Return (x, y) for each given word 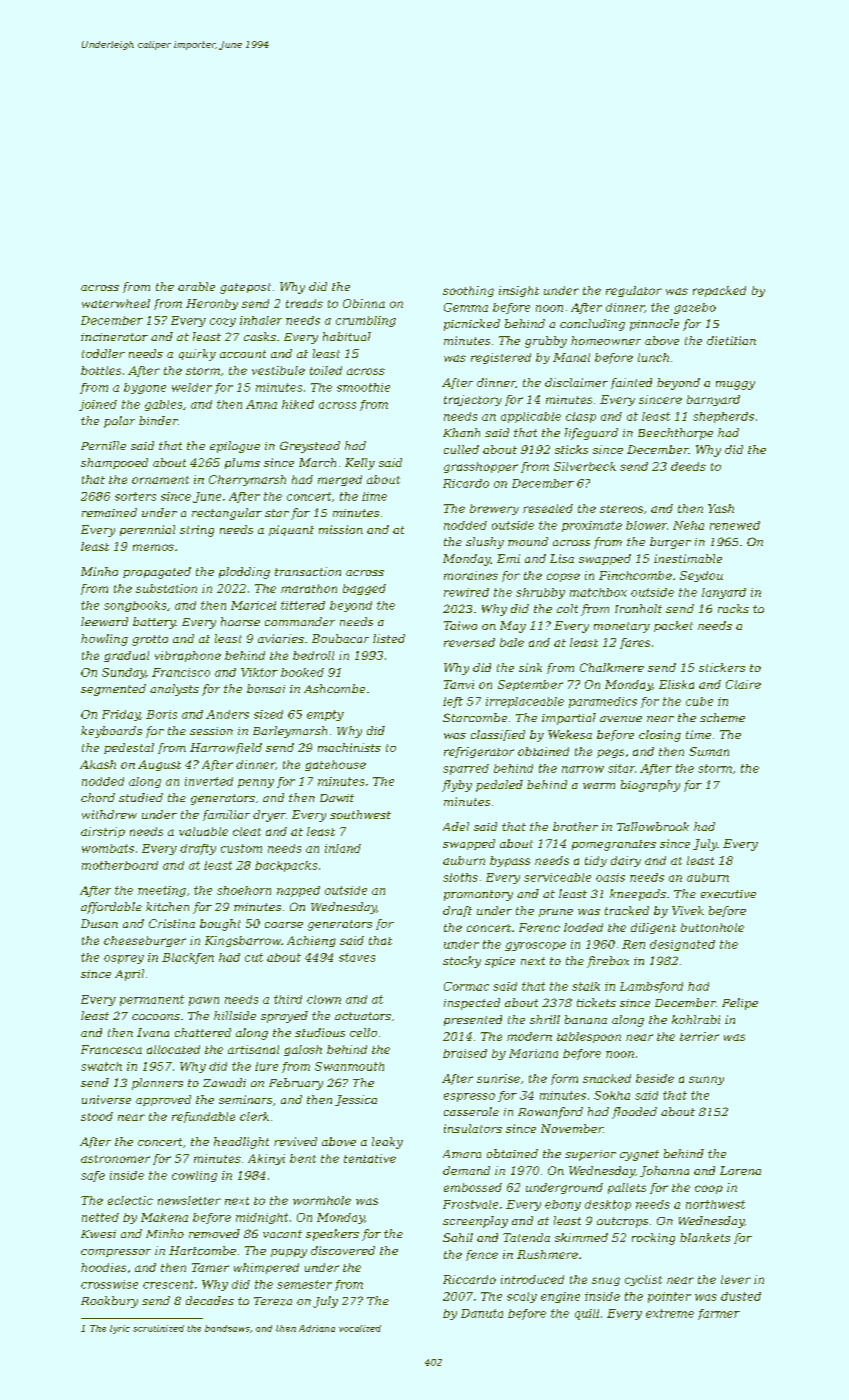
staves (357, 957)
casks (260, 336)
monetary (622, 627)
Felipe (740, 1004)
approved (163, 1100)
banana (586, 1019)
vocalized (360, 1328)
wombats (108, 848)
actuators (363, 1016)
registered (501, 358)
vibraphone (188, 656)
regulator (634, 291)
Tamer (210, 1267)
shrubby (540, 593)
